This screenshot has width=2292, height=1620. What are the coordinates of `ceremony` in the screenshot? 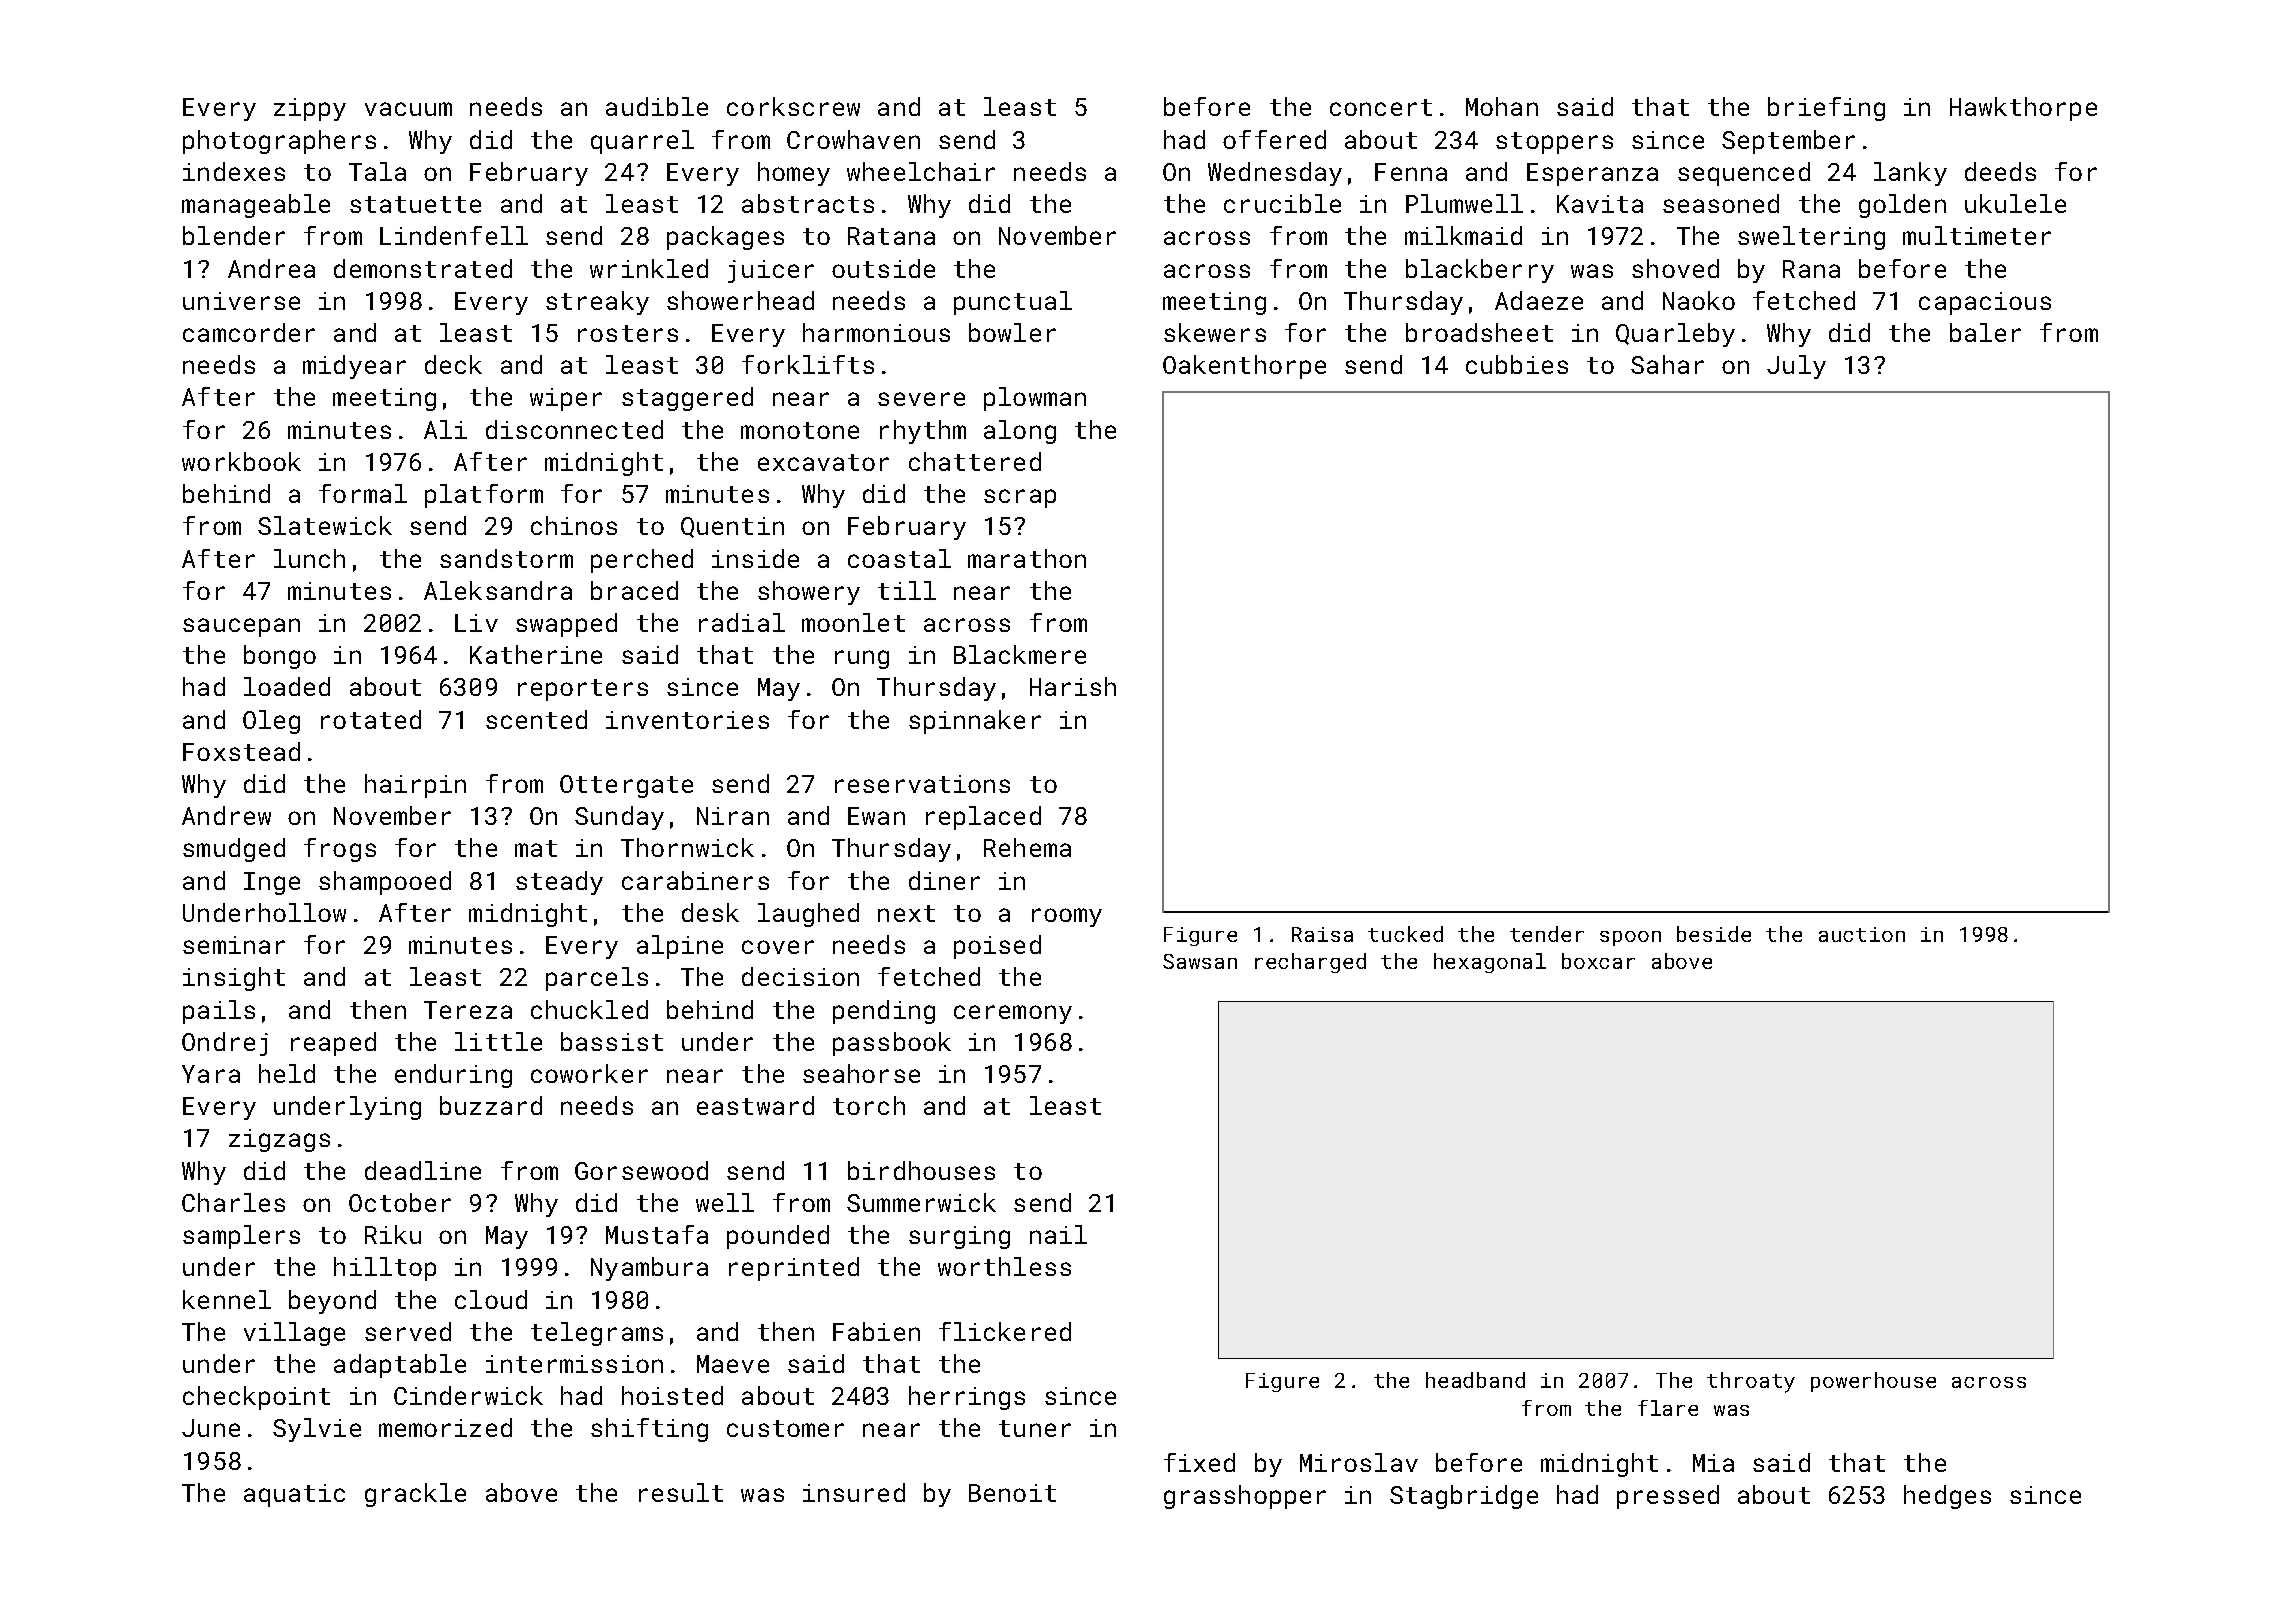 It's located at (1013, 1014).
